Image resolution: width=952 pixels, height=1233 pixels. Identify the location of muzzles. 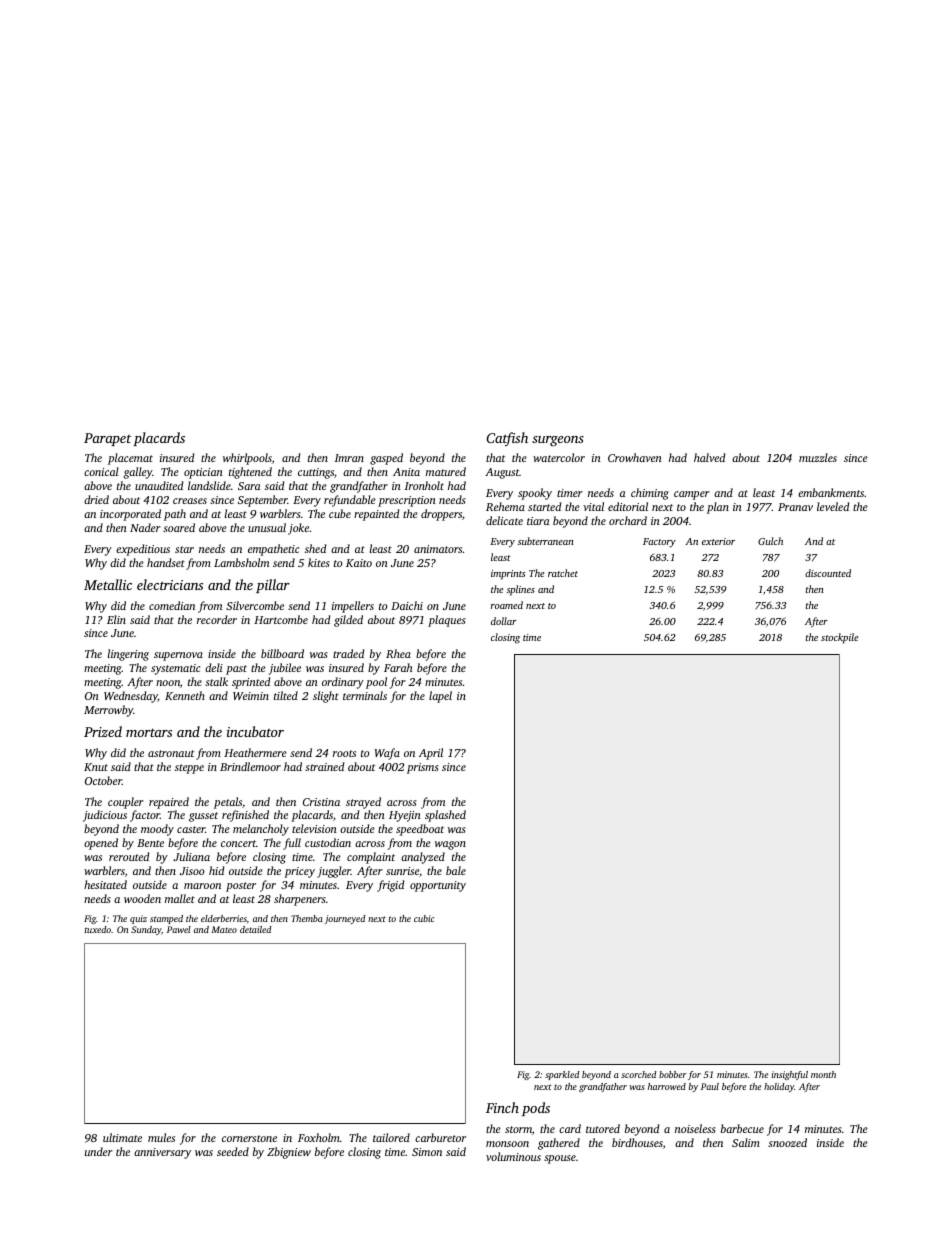
(818, 457).
